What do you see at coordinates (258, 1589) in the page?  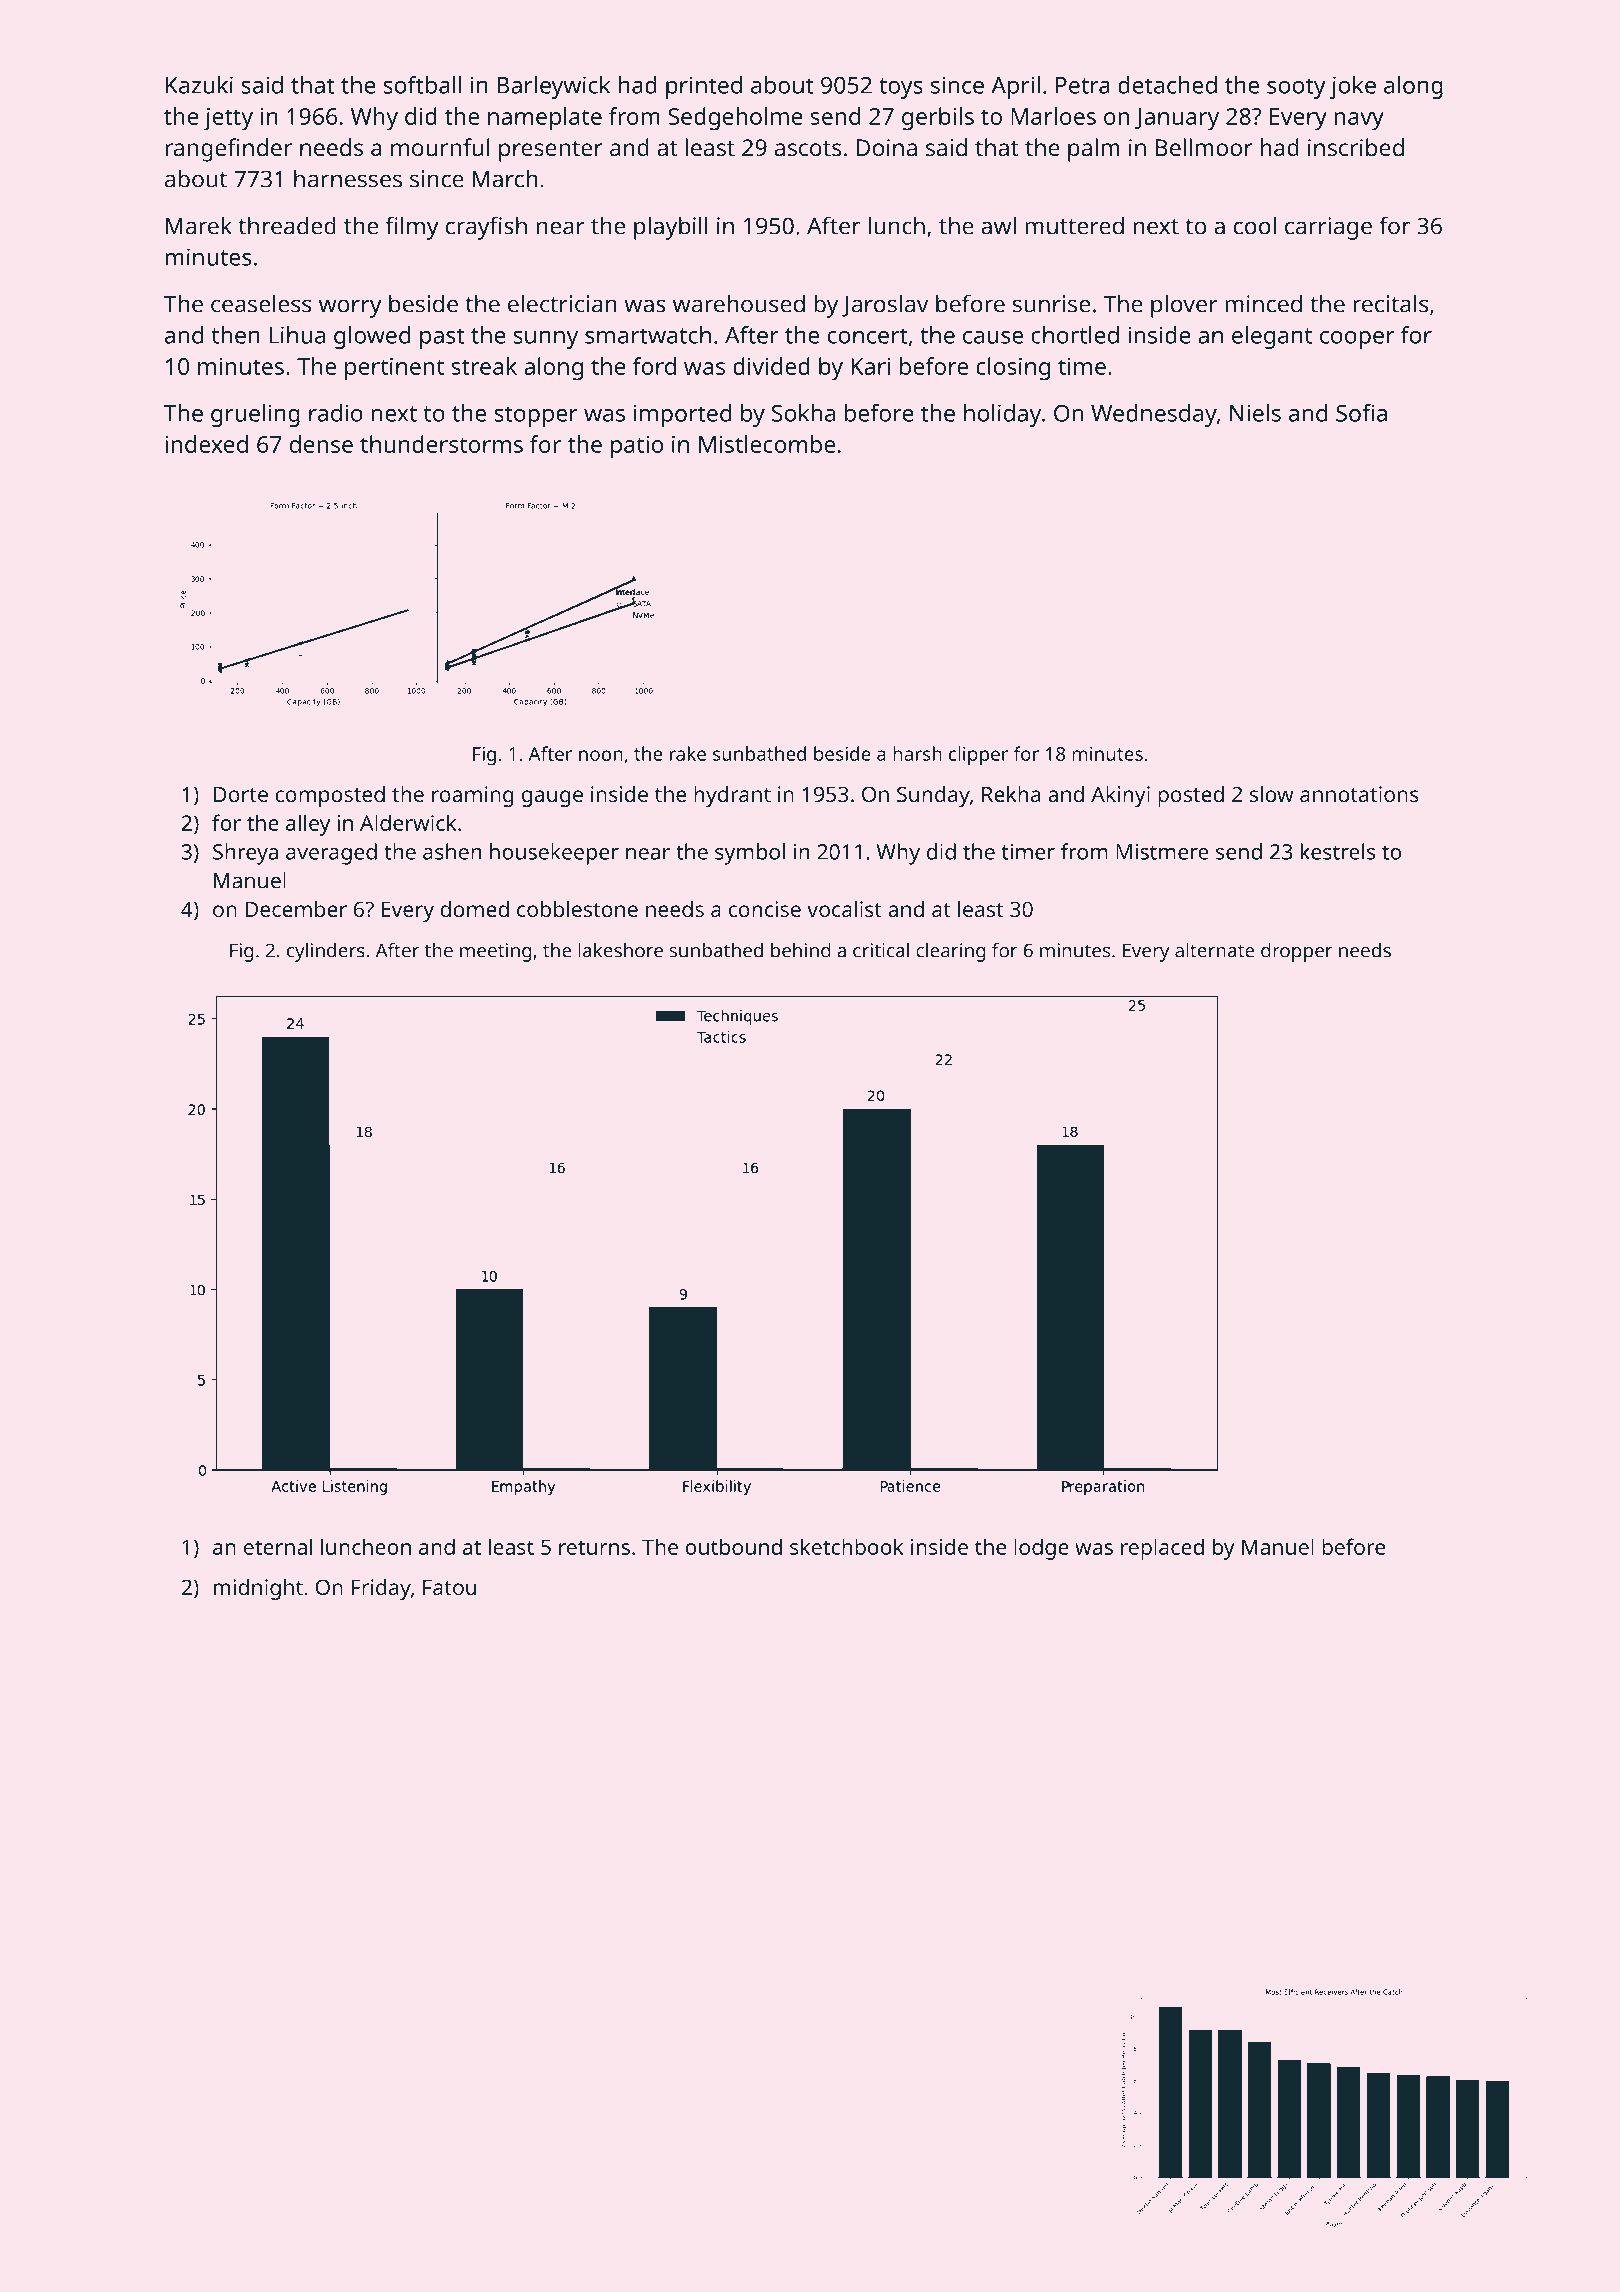 I see `midnight` at bounding box center [258, 1589].
